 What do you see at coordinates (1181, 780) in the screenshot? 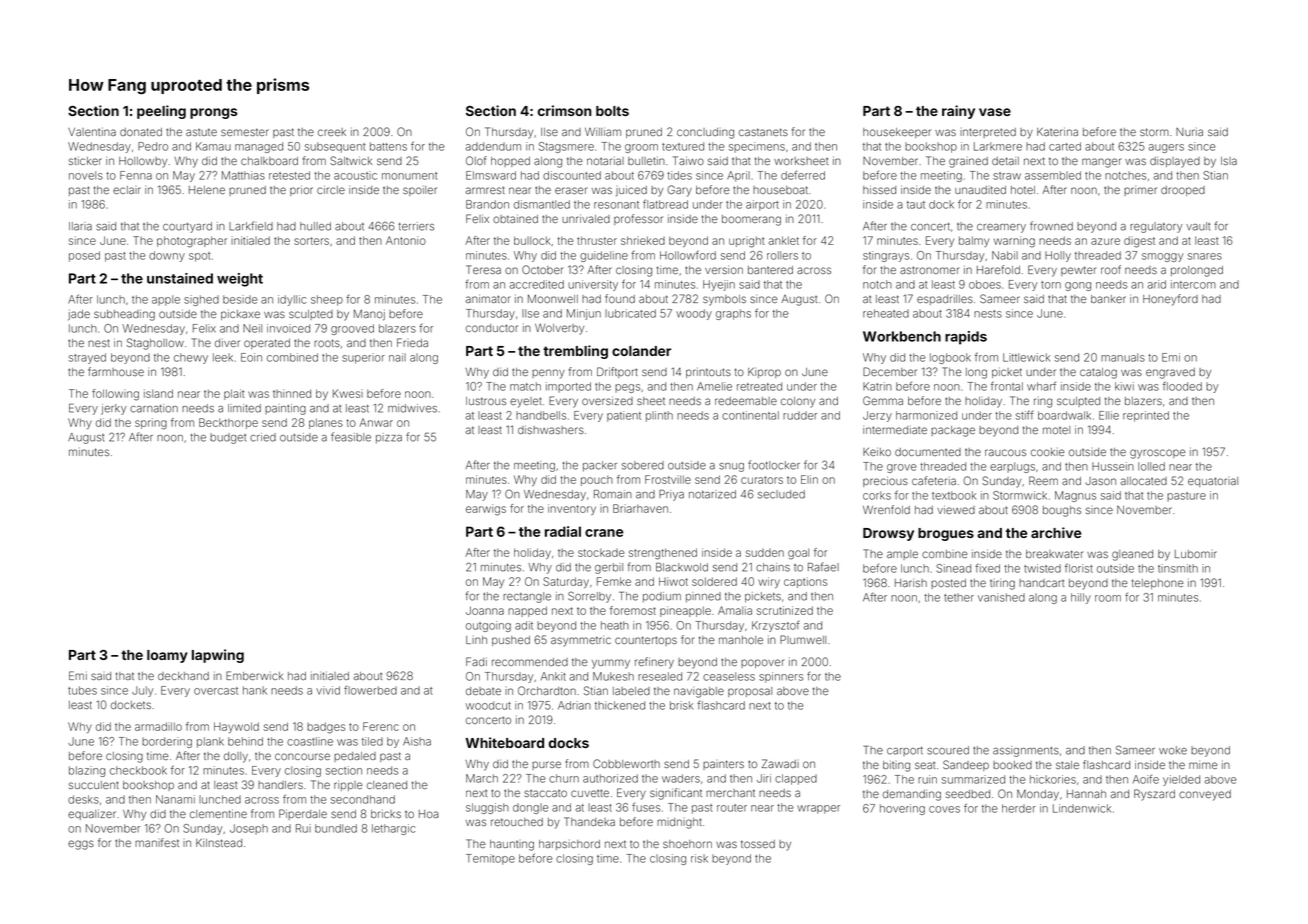
I see `yielded` at bounding box center [1181, 780].
